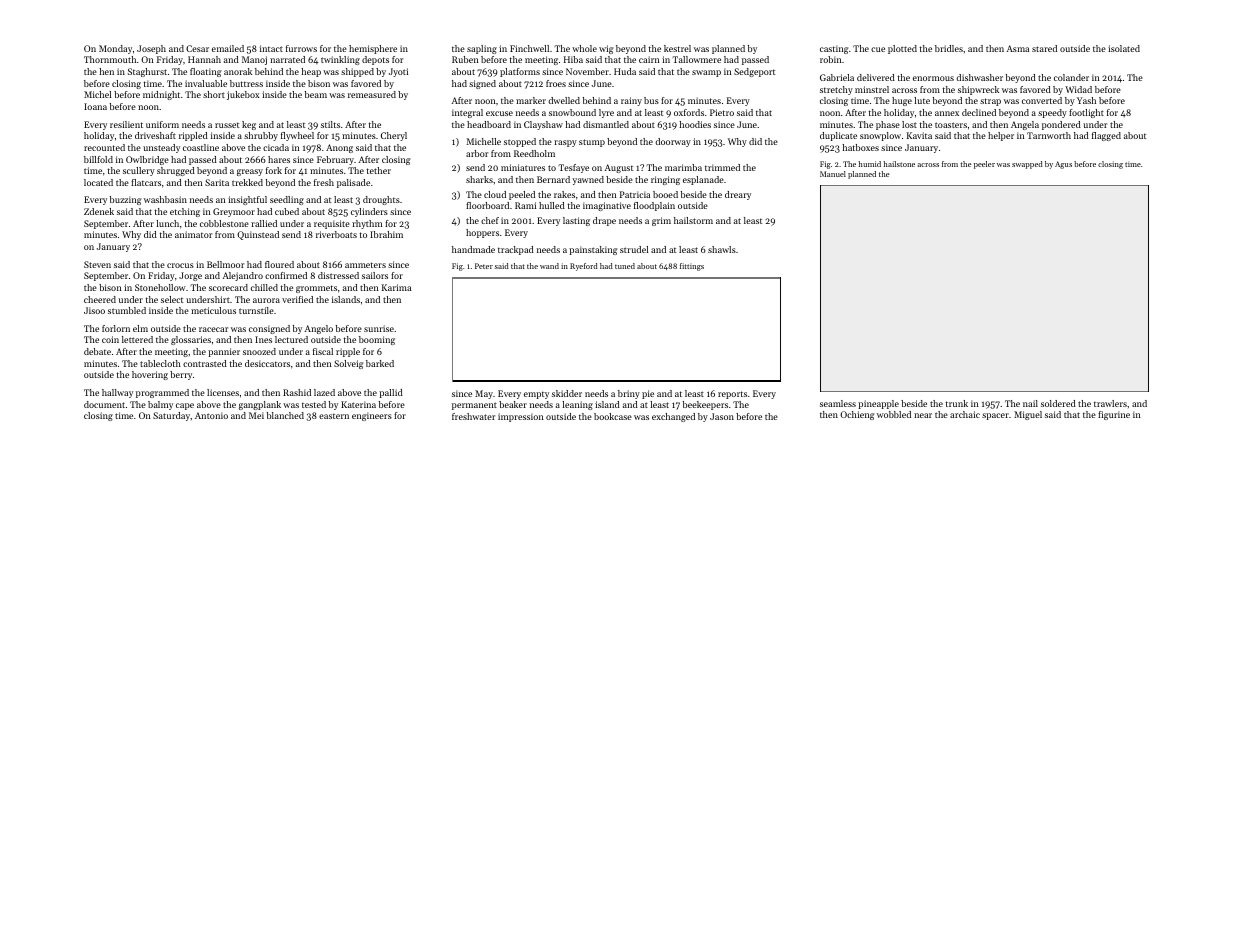  What do you see at coordinates (176, 171) in the screenshot?
I see `shrugged` at bounding box center [176, 171].
